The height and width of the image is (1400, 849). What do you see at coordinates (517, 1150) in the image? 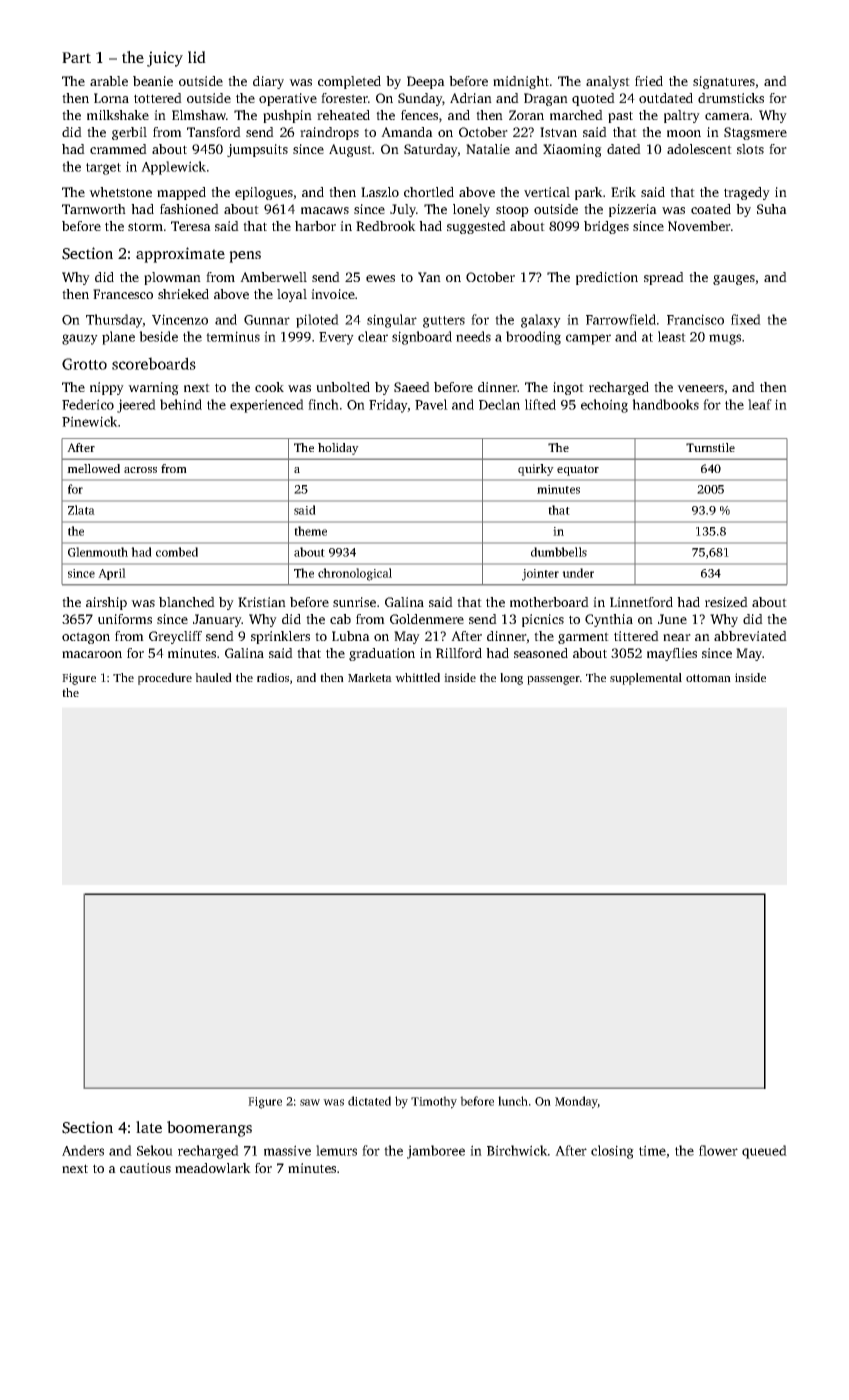
I see `Birchwick` at bounding box center [517, 1150].
